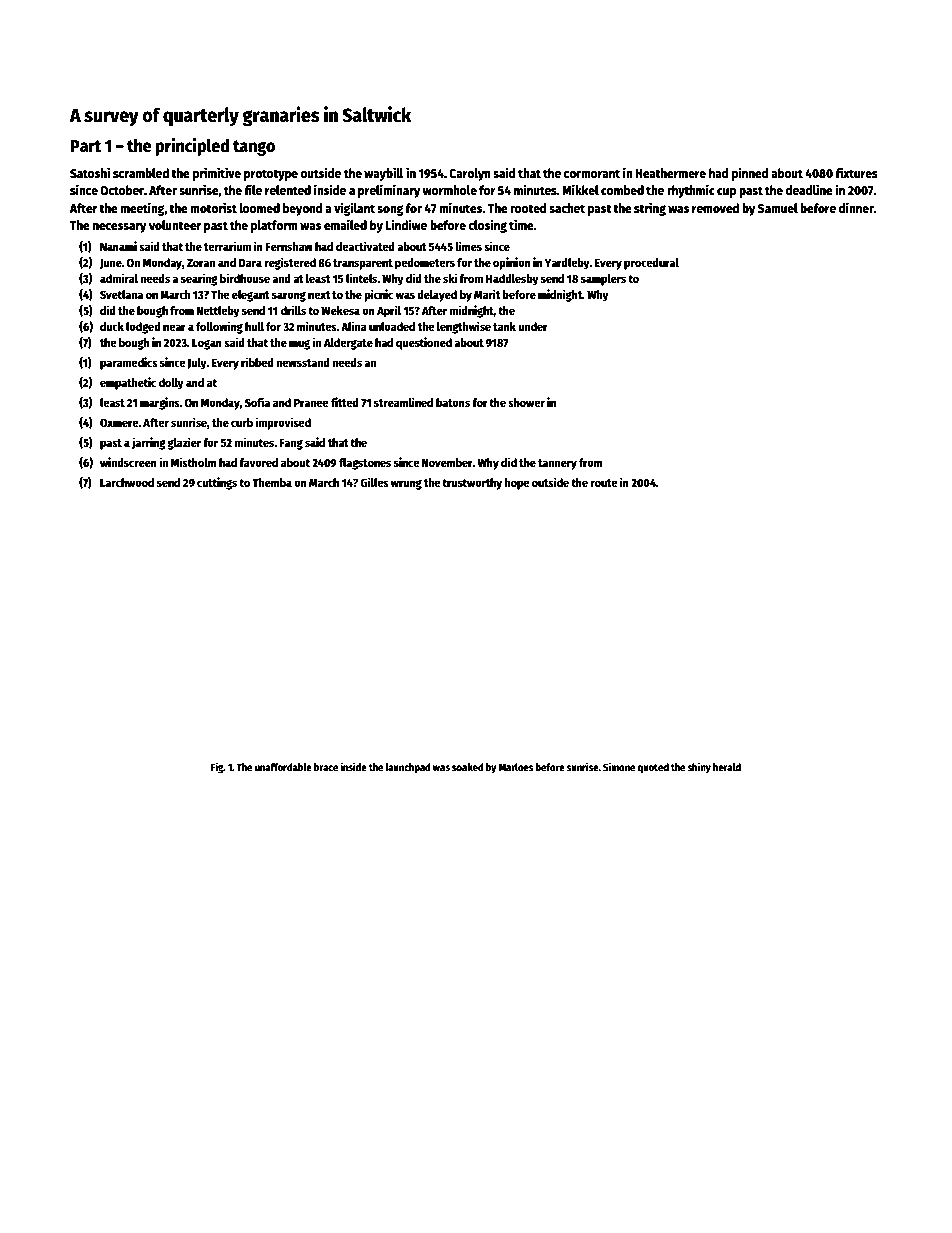 The height and width of the image is (1233, 952). I want to click on launchpad, so click(408, 768).
